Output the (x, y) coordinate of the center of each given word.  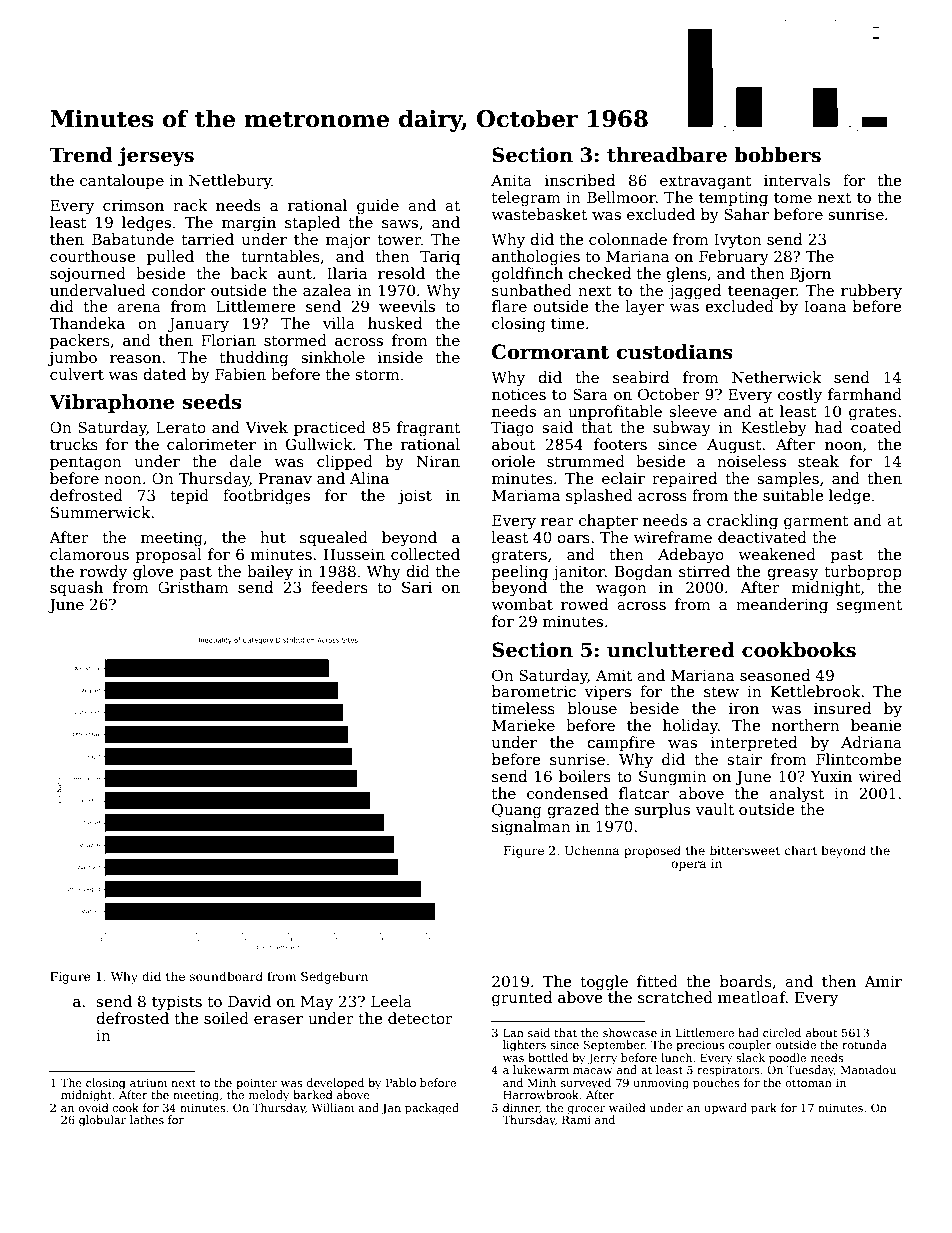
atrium (148, 1083)
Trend (81, 155)
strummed (586, 461)
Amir (883, 981)
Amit (614, 675)
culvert (77, 374)
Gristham (193, 587)
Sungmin (673, 778)
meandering (782, 606)
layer (645, 308)
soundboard (226, 976)
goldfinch (527, 275)
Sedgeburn (334, 977)
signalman (531, 828)
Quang (517, 811)
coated (876, 427)
